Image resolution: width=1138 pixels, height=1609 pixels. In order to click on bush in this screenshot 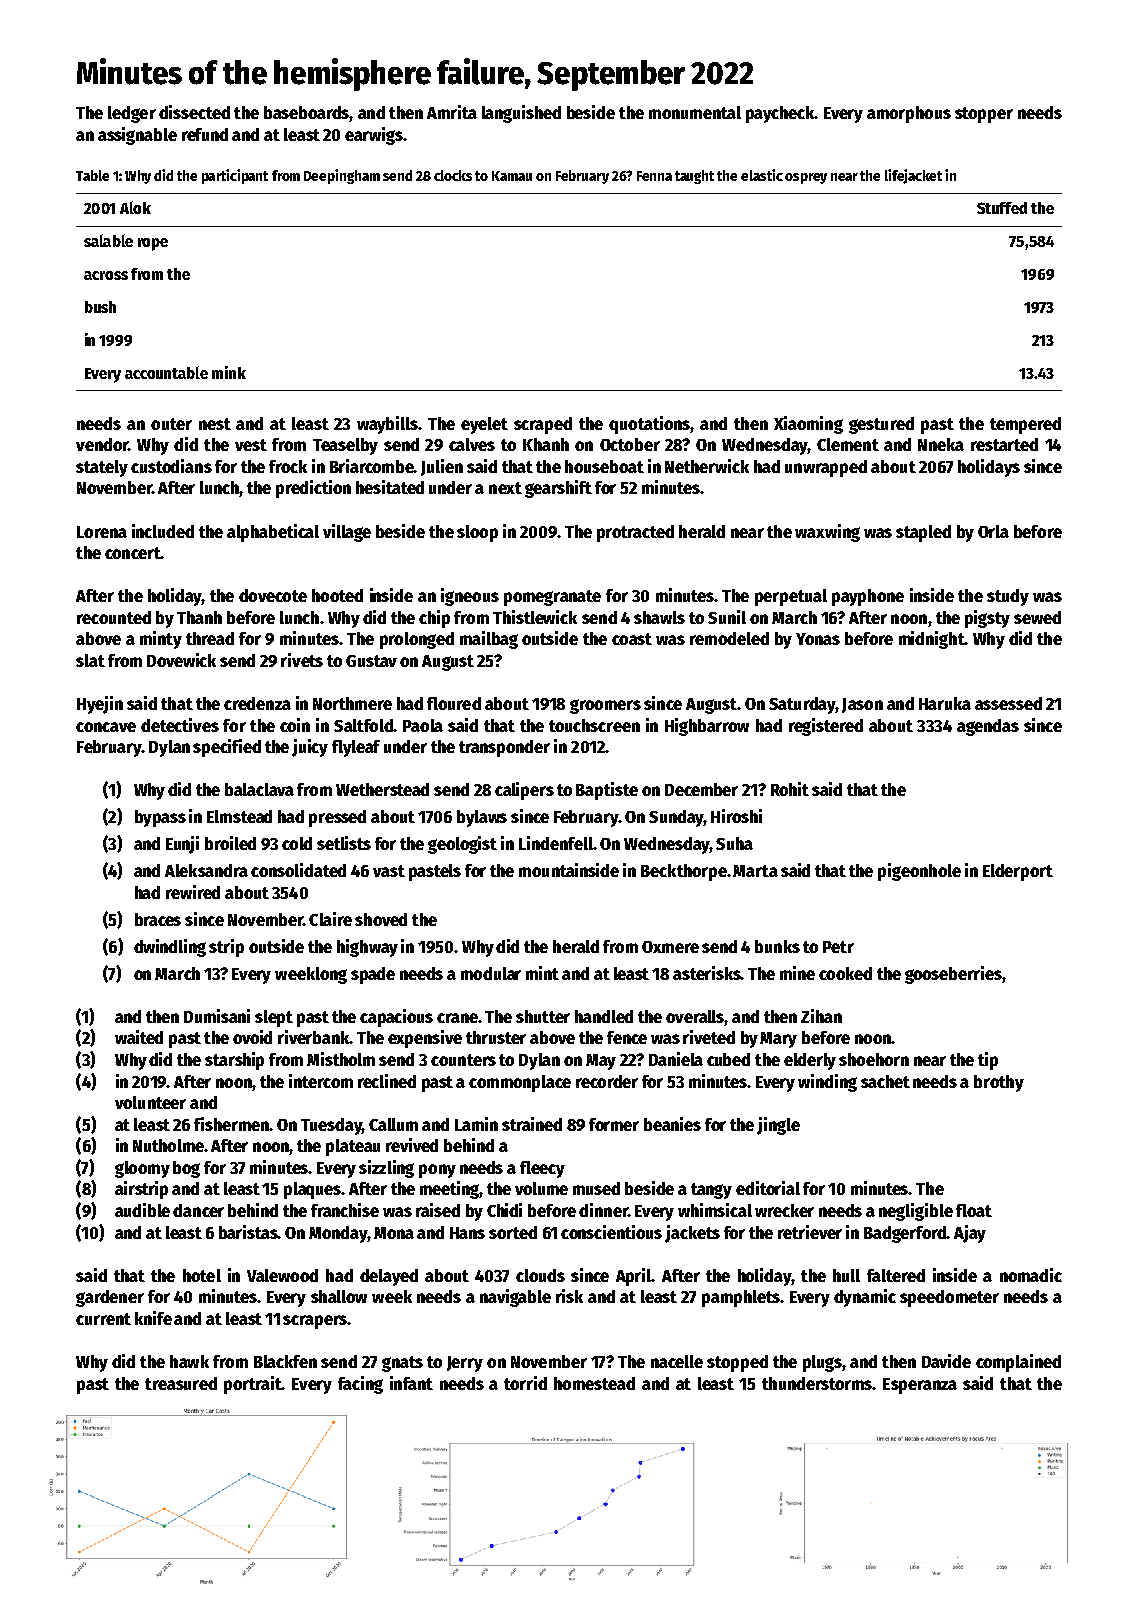, I will do `click(100, 307)`.
